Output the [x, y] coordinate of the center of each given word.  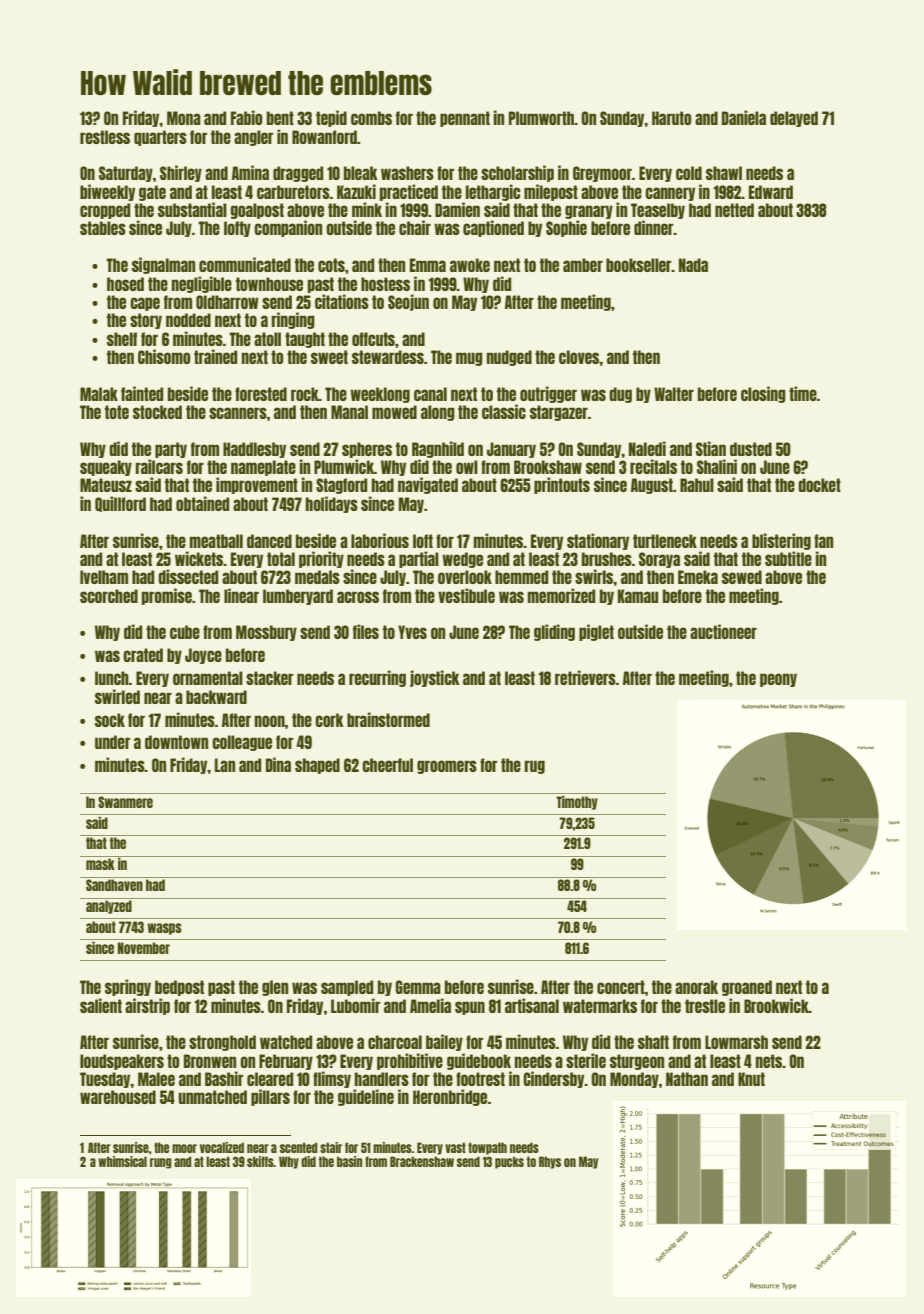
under [113, 742]
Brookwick [776, 1005]
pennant [465, 119]
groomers [447, 767]
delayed [794, 119]
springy [128, 987]
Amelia [430, 1005]
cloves [579, 357]
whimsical [122, 1161]
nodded [188, 320]
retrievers [585, 677]
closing [763, 394]
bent [280, 118]
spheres [367, 450]
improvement [257, 485]
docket [819, 485]
